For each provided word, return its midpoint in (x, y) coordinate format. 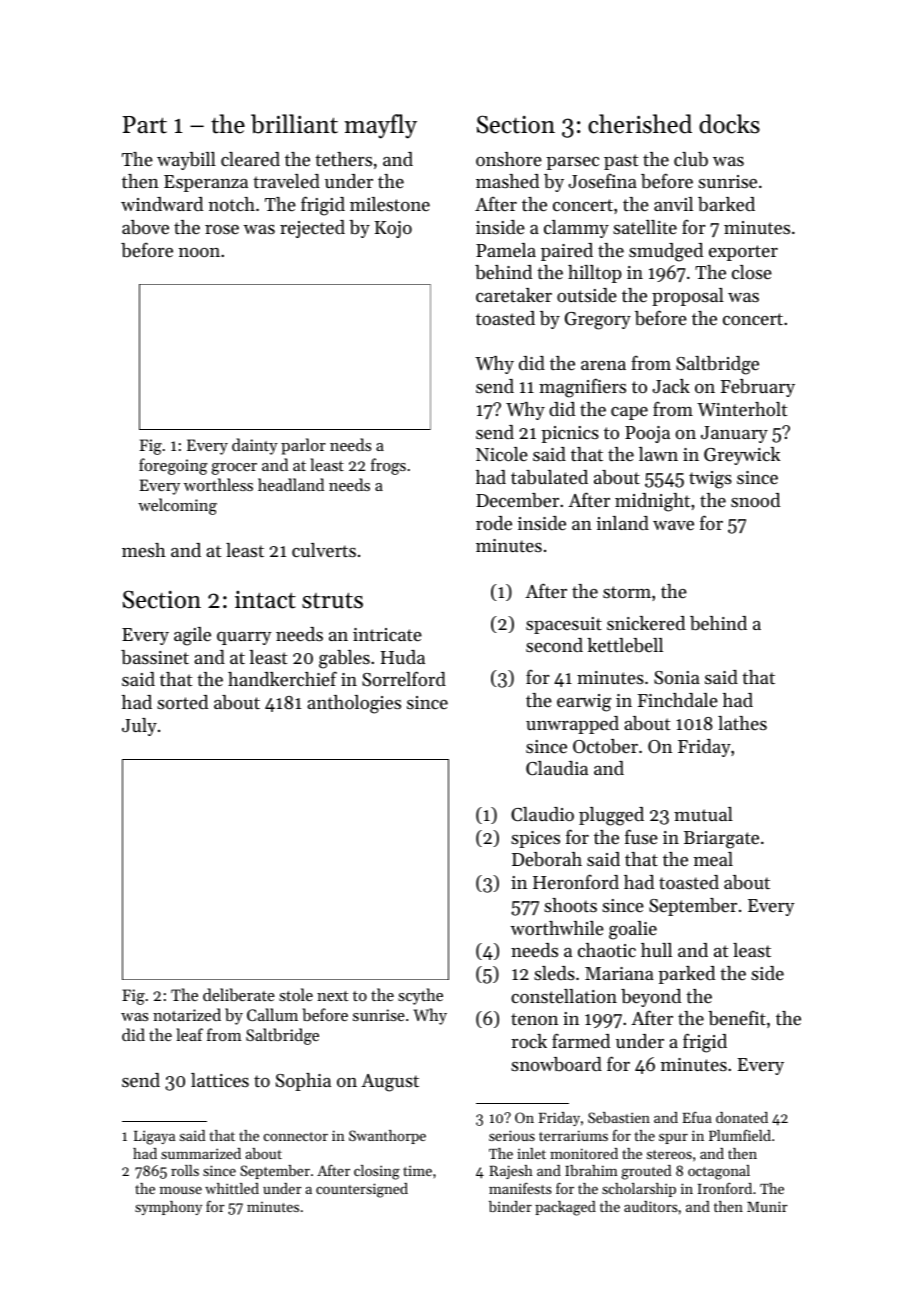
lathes (742, 723)
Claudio (542, 814)
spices (535, 839)
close (752, 272)
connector (296, 1136)
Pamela (506, 250)
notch (232, 204)
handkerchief (282, 678)
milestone (390, 204)
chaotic (607, 950)
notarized (187, 1014)
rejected (312, 229)
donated (742, 1117)
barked (726, 204)
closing (377, 1172)
